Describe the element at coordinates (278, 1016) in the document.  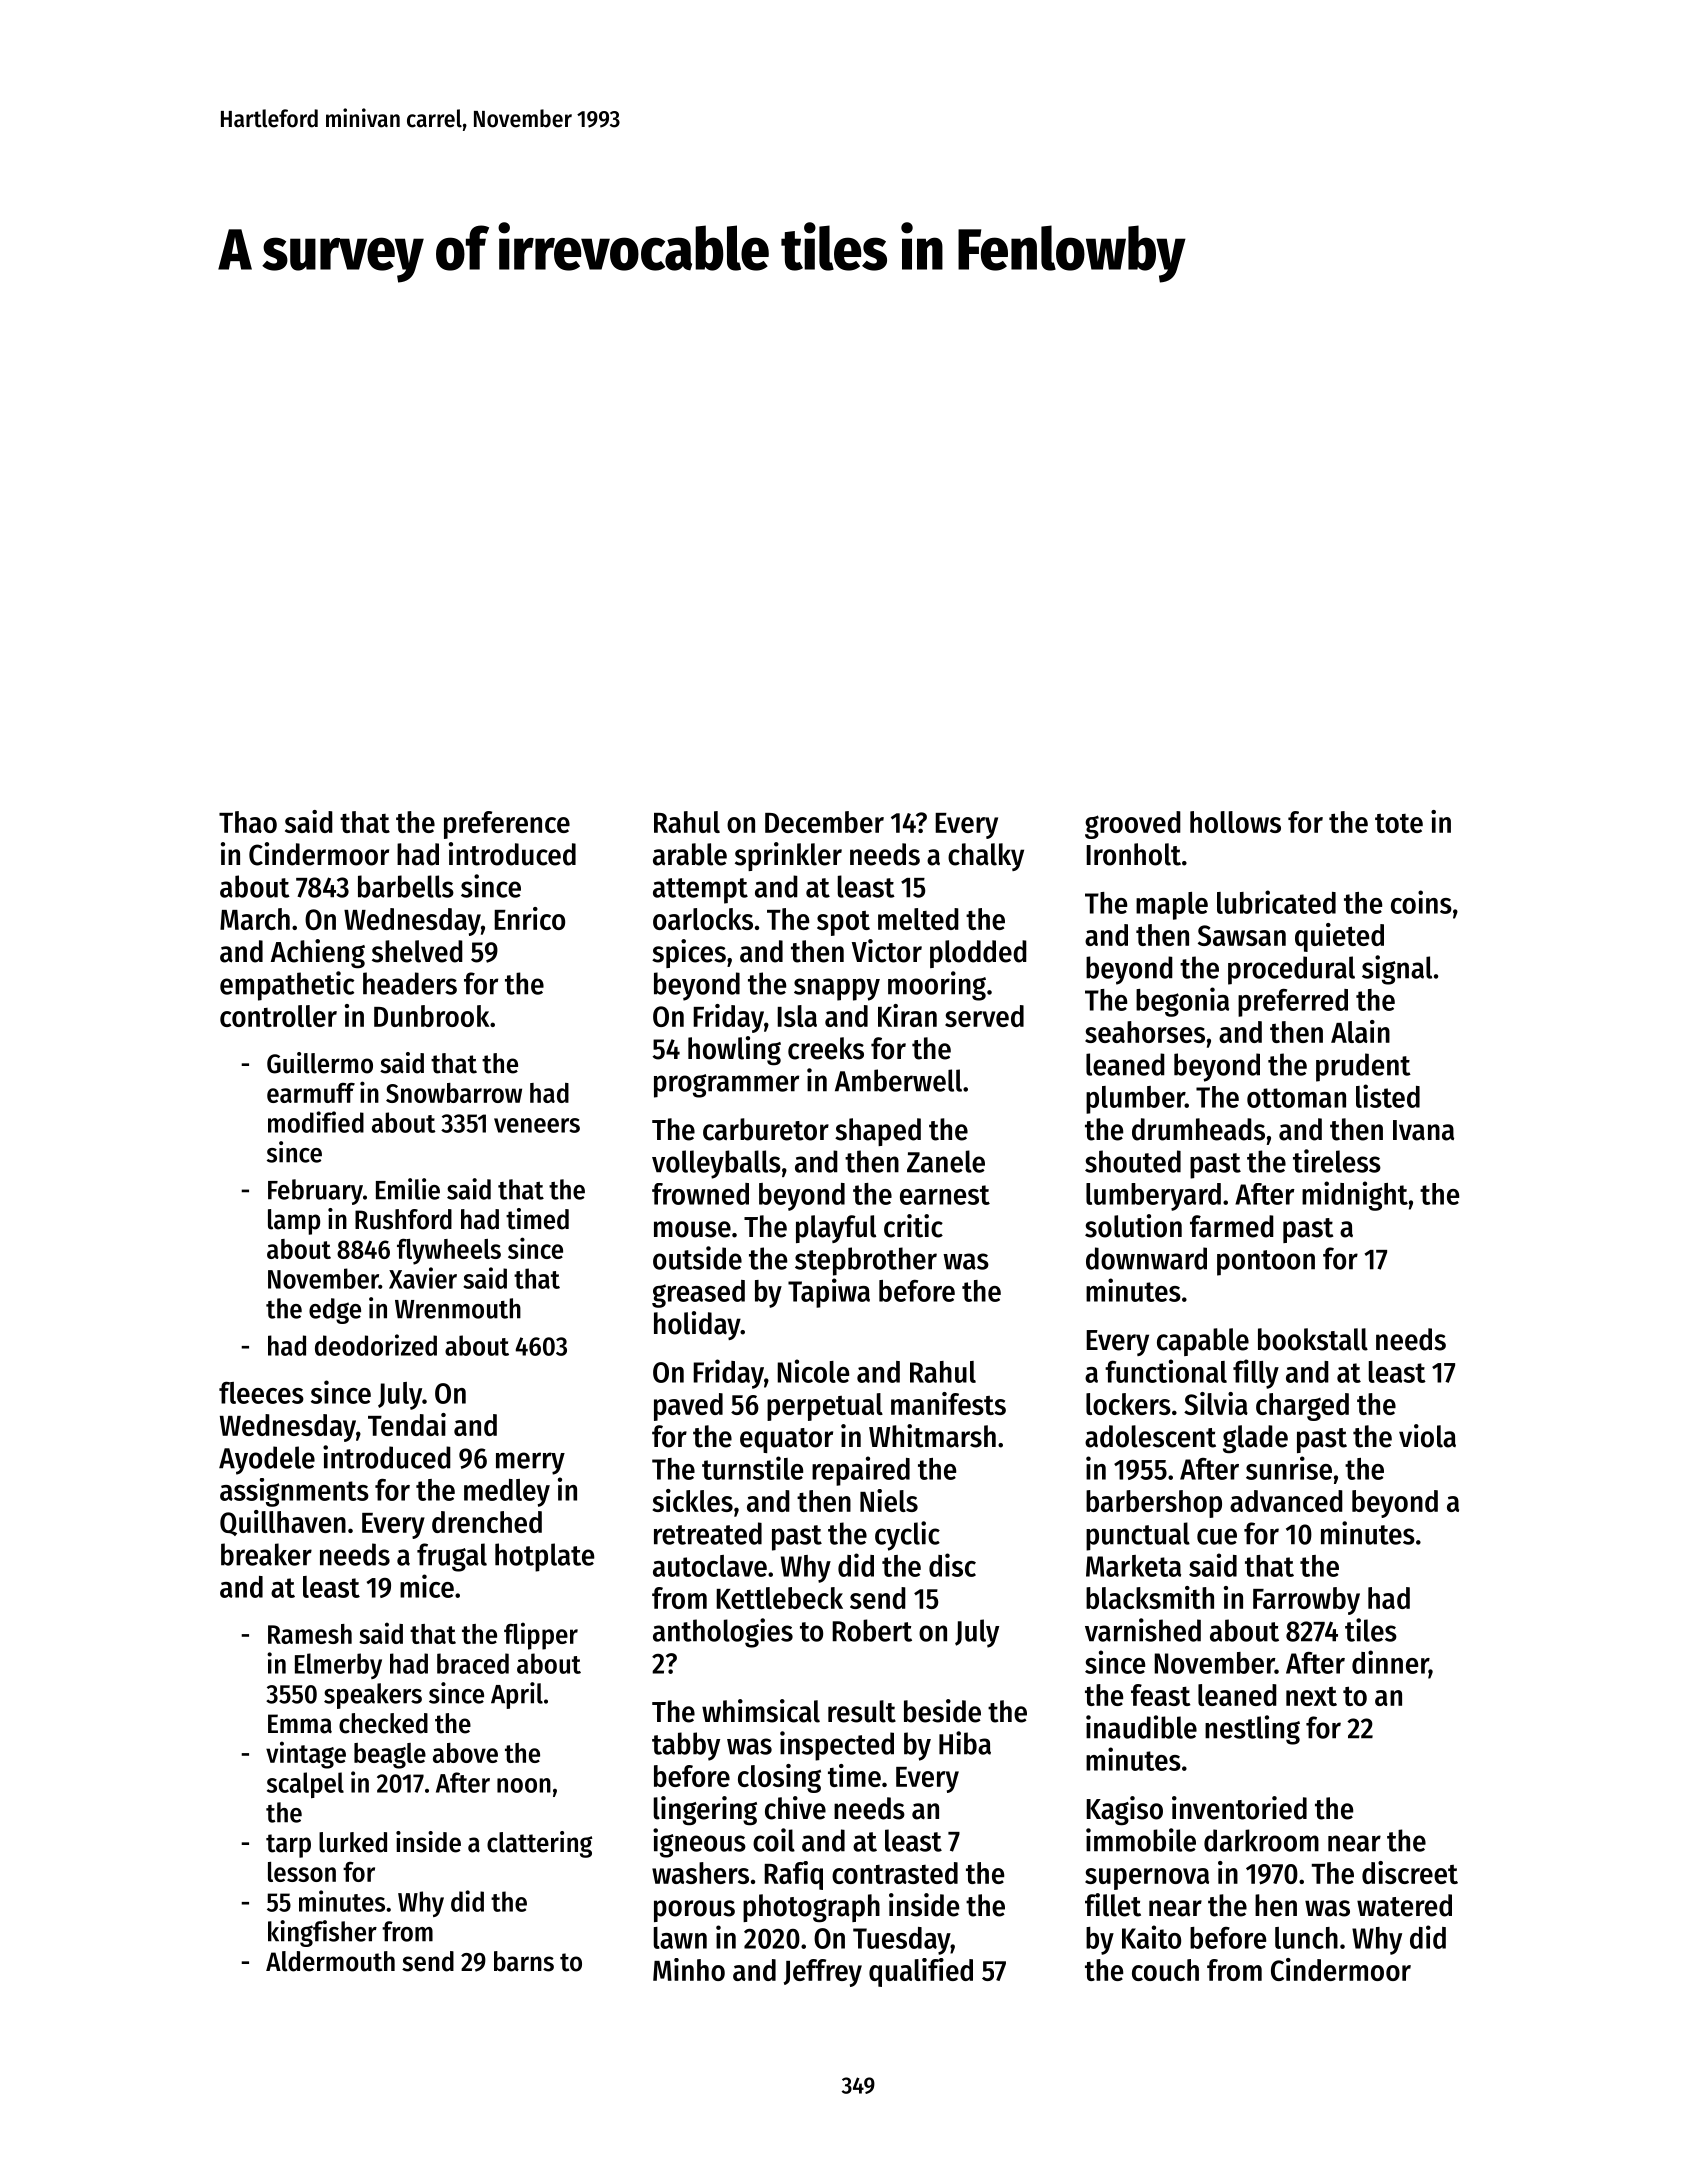
I see `controller` at that location.
